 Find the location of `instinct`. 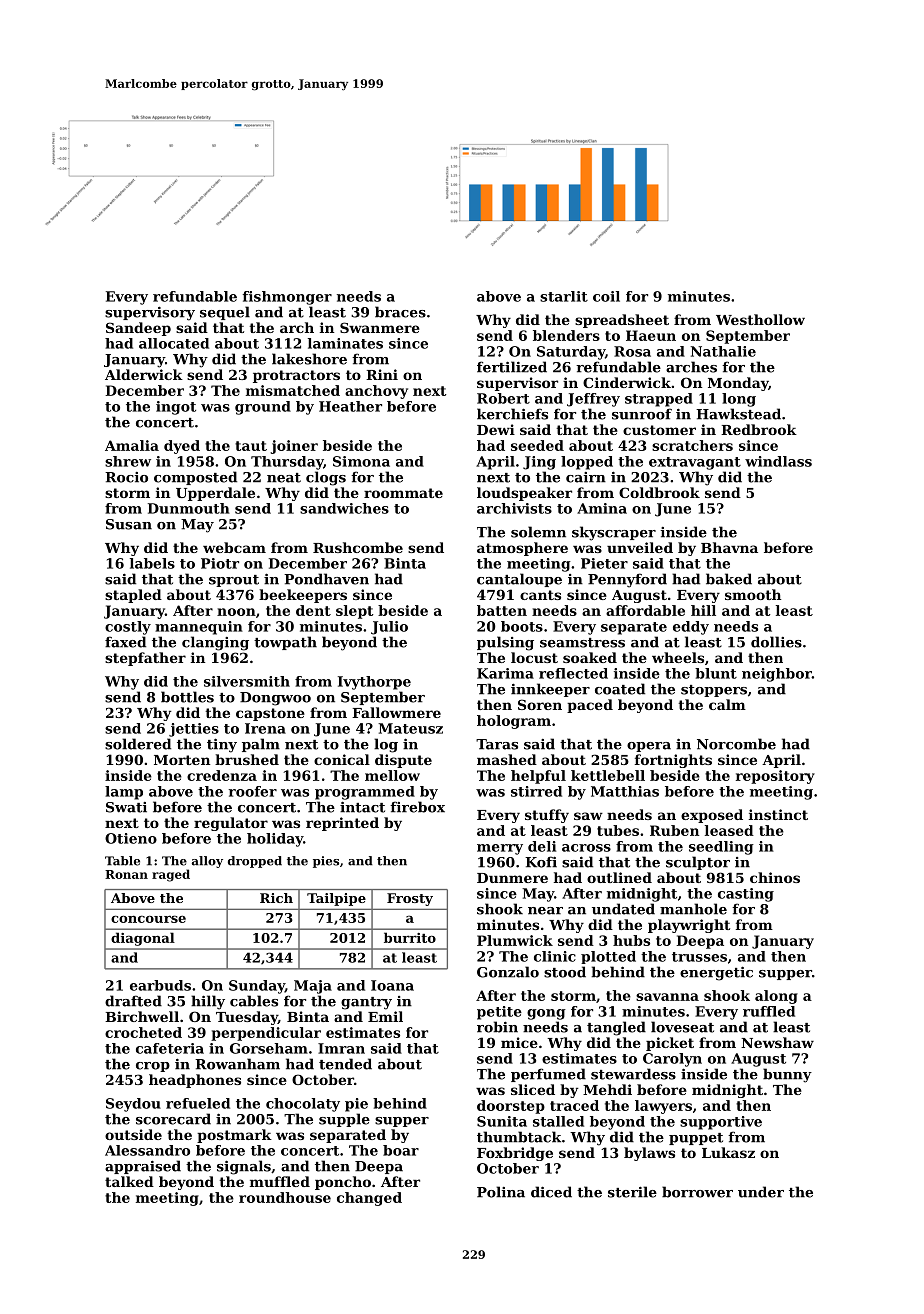

instinct is located at coordinates (778, 814).
